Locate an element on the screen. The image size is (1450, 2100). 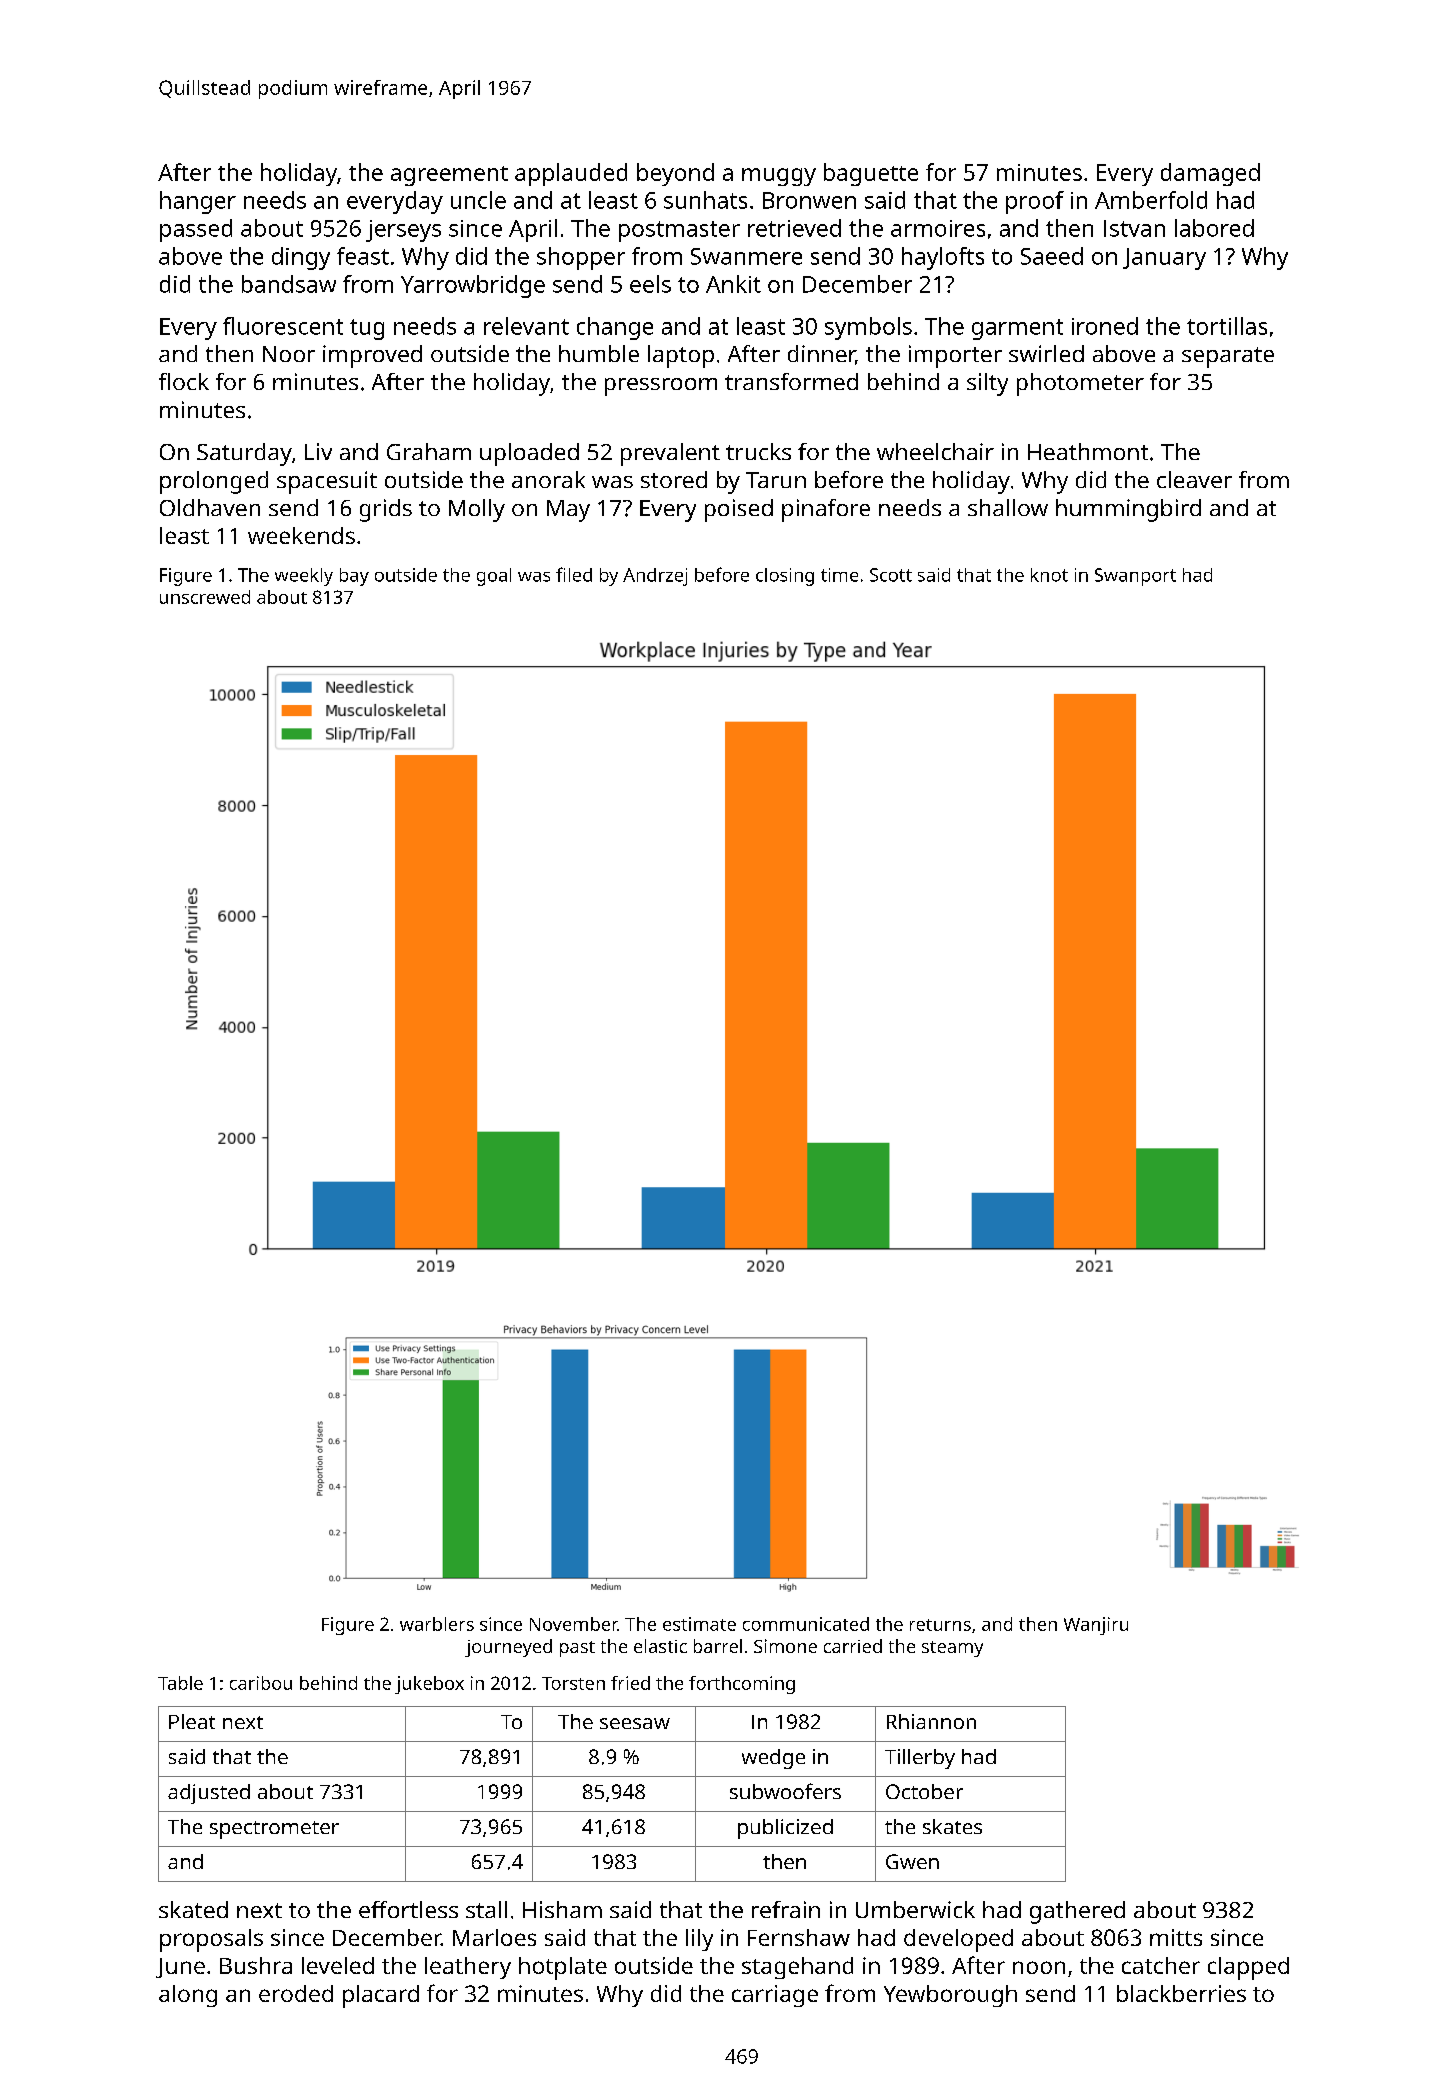
Wanjiru is located at coordinates (1096, 1626).
